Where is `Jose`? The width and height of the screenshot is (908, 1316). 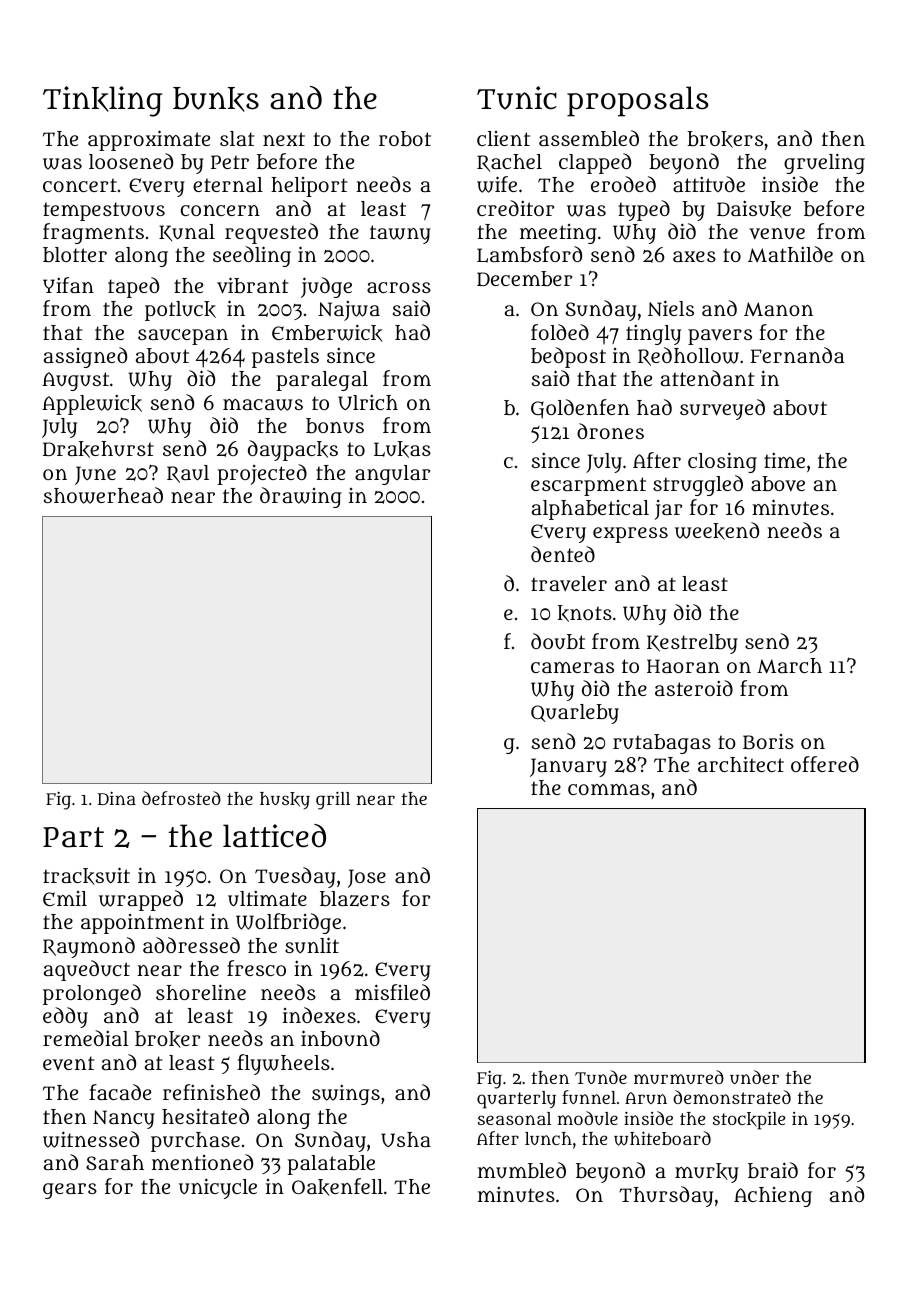
Jose is located at coordinates (367, 878).
